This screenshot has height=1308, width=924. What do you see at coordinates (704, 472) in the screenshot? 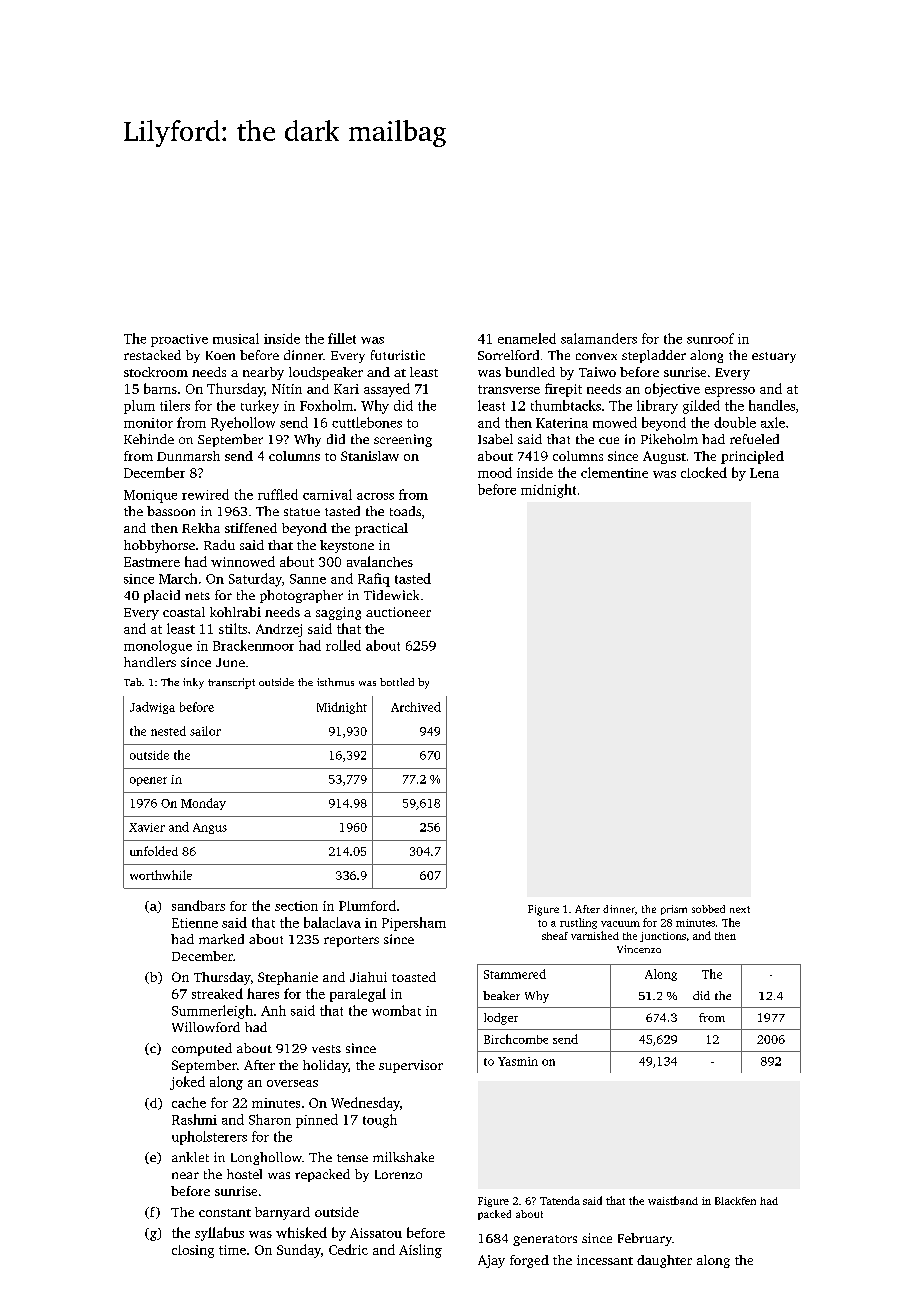
I see `clocked` at bounding box center [704, 472].
